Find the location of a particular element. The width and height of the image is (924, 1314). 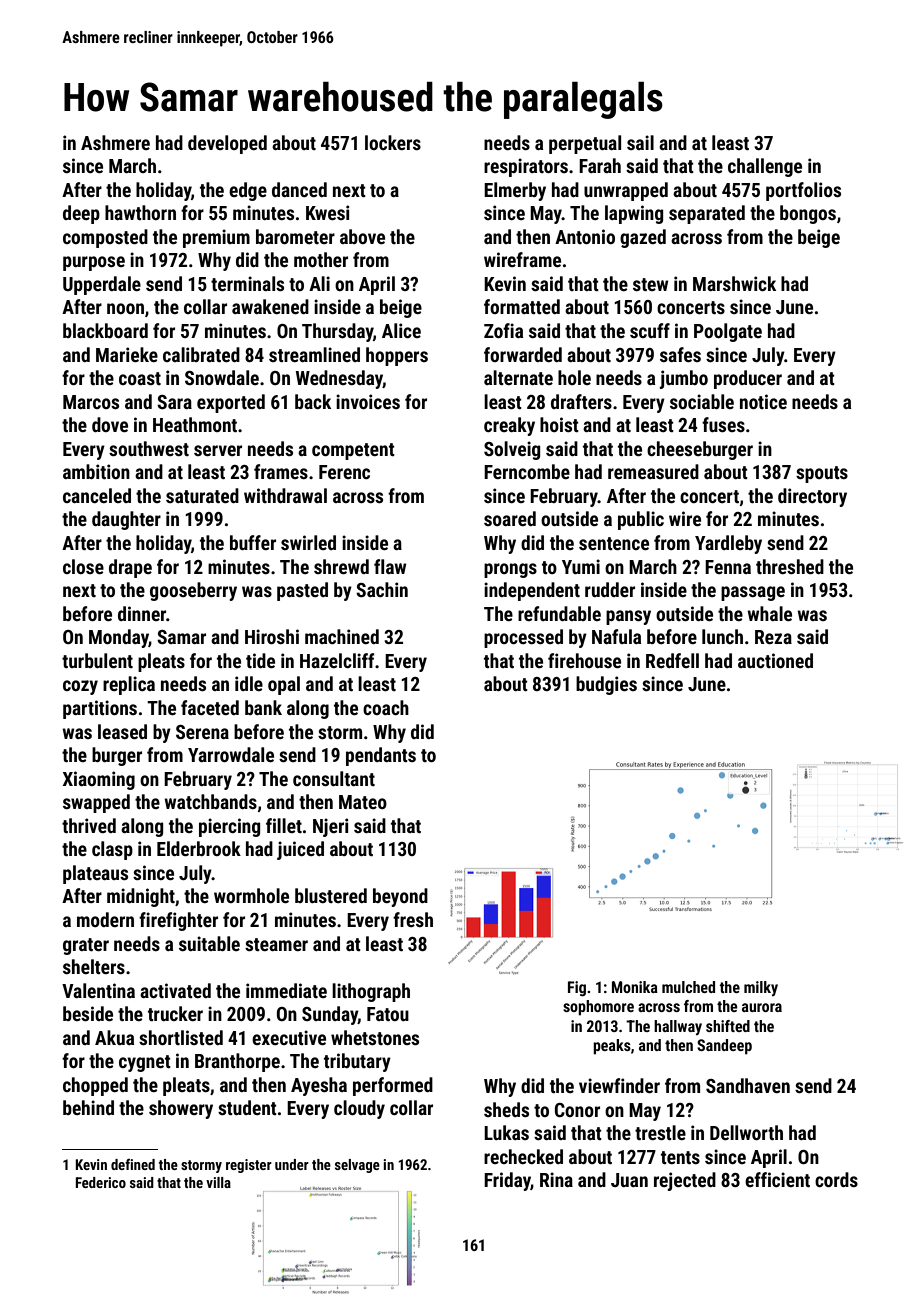

terminals is located at coordinates (247, 283).
